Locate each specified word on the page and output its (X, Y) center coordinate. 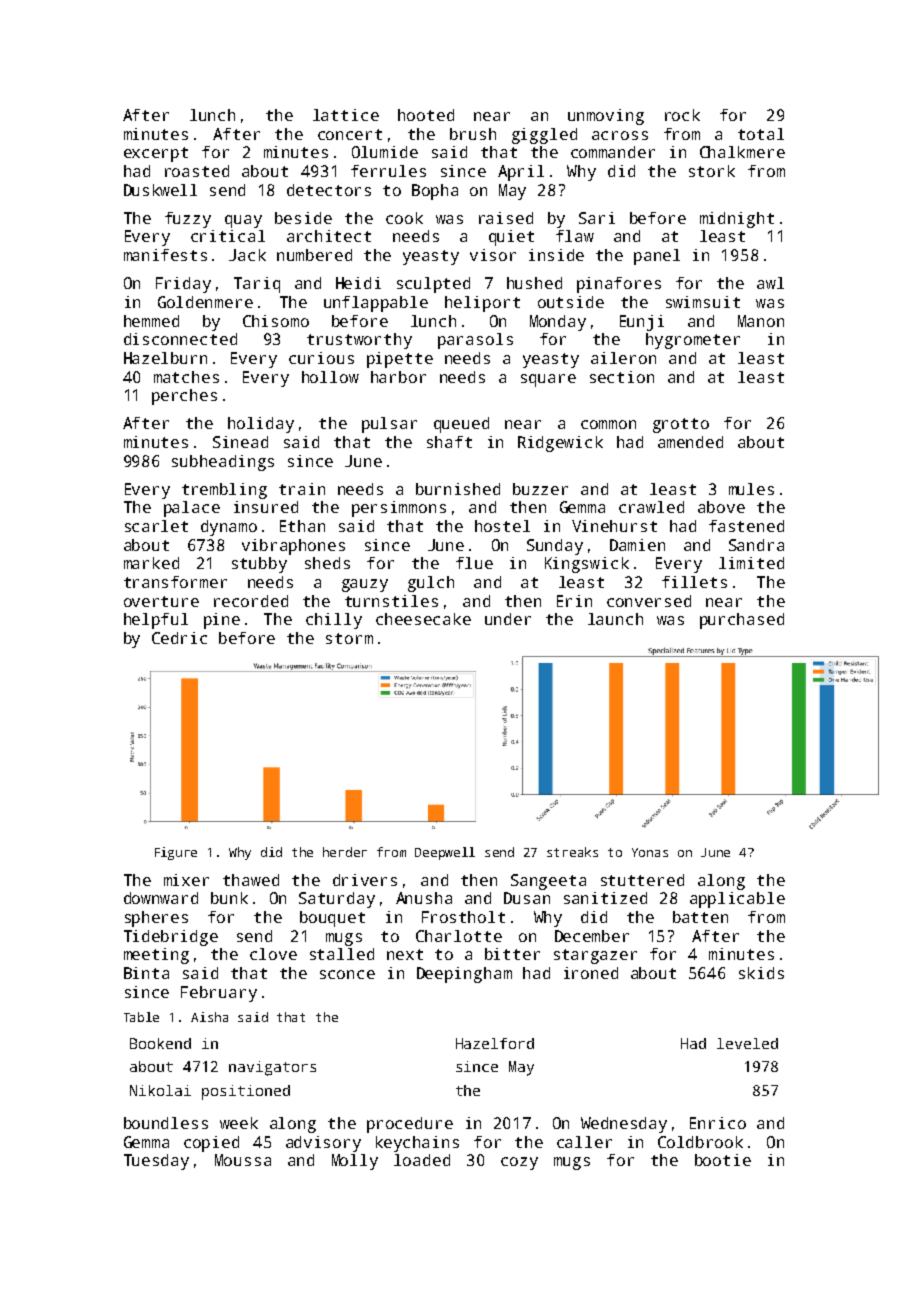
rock (682, 115)
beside (303, 218)
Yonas (650, 852)
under (508, 619)
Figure (176, 853)
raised (506, 218)
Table (141, 1017)
